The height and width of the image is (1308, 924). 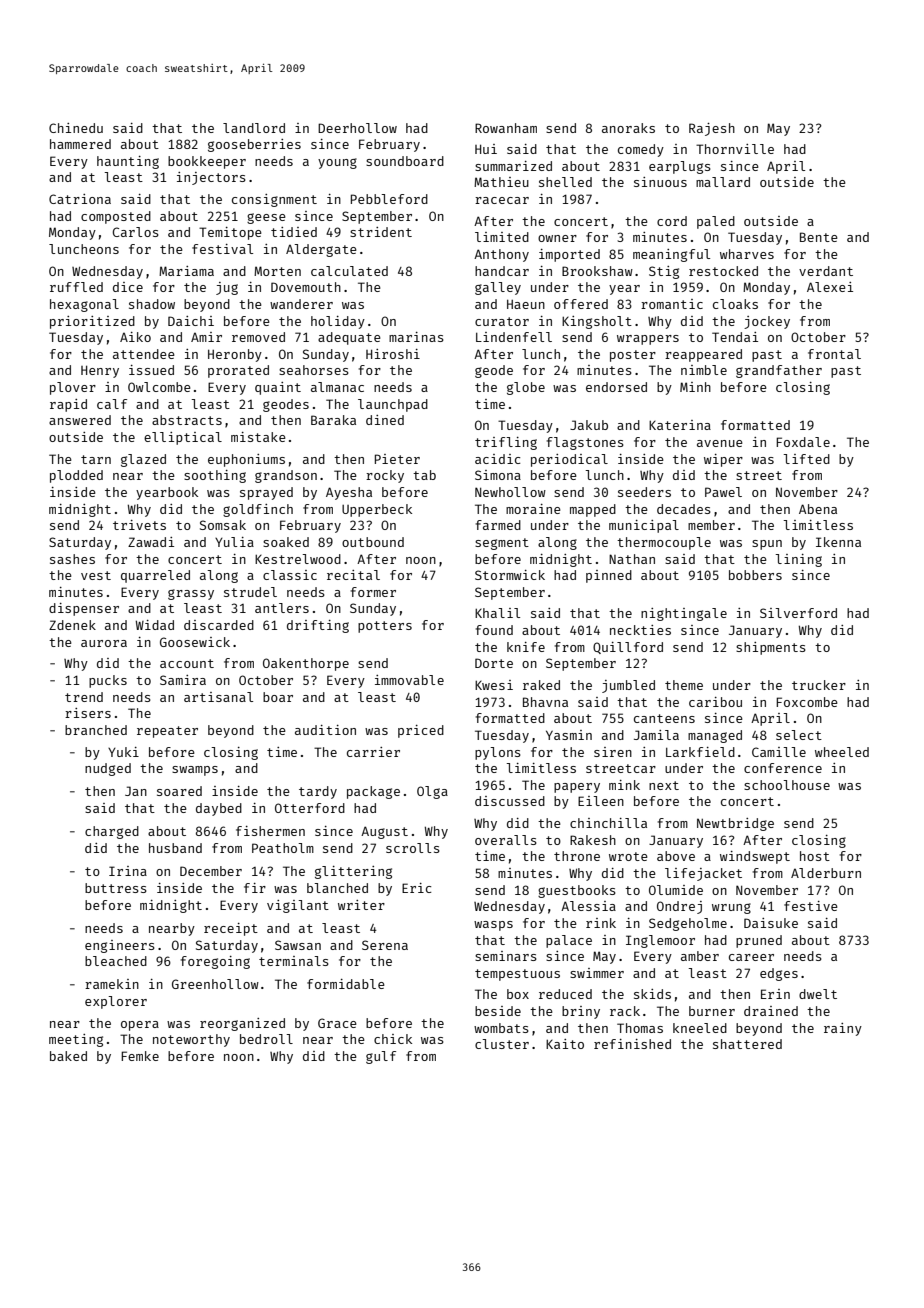 What do you see at coordinates (712, 129) in the image?
I see `Rajesh` at bounding box center [712, 129].
